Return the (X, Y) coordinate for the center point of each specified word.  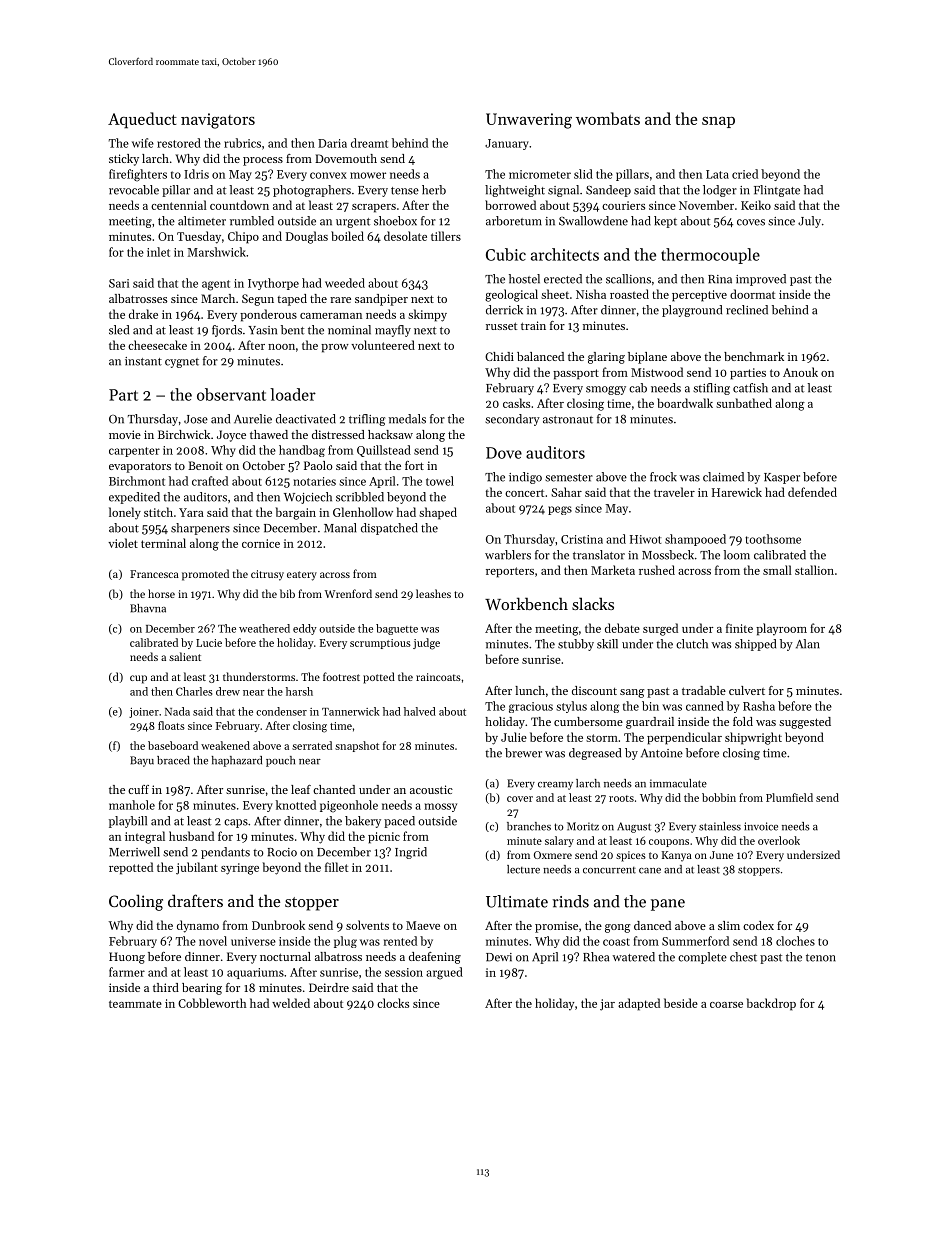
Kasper (782, 478)
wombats (608, 118)
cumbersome (588, 721)
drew (228, 691)
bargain (296, 513)
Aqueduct (142, 120)
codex (758, 925)
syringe (240, 869)
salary (559, 841)
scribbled (360, 497)
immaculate (678, 783)
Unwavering (529, 121)
